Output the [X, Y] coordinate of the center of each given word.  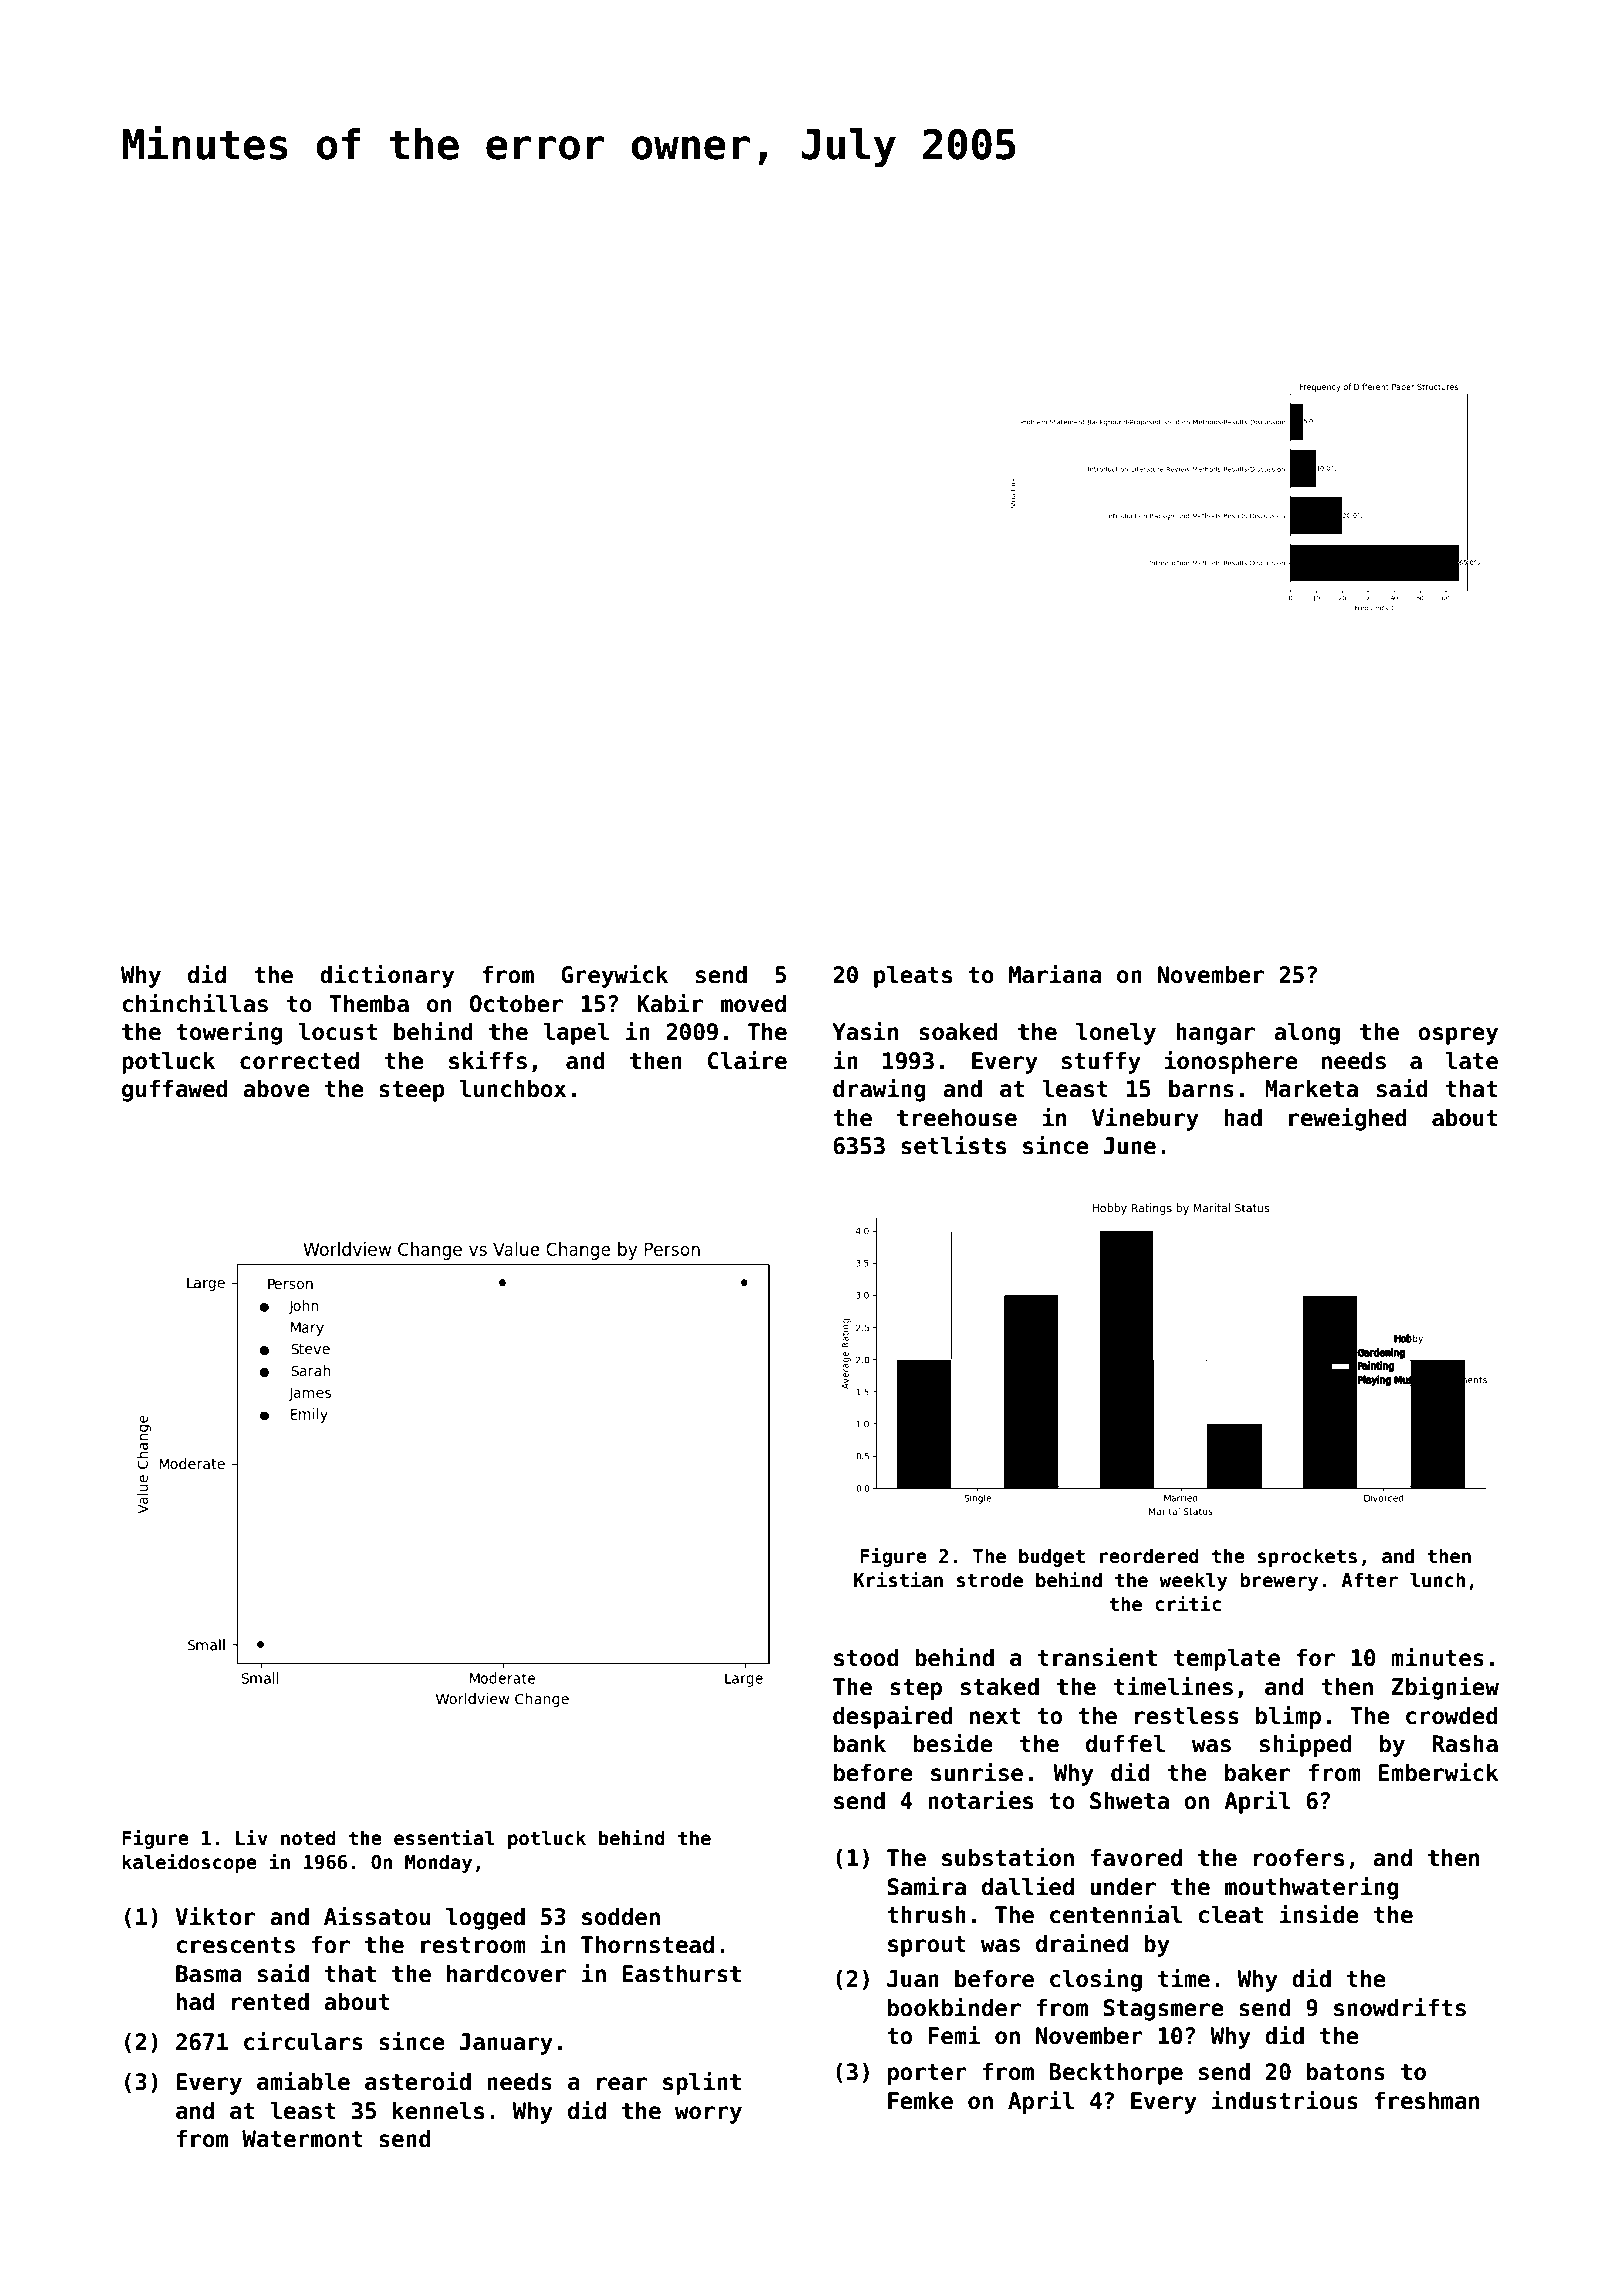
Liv [252, 1837]
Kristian [898, 1579]
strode [990, 1580]
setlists [953, 1145]
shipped [1306, 1745]
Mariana [1055, 974]
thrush [926, 1915]
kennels [438, 2111]
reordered [1149, 1556]
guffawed [175, 1091]
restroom [473, 1945]
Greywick [614, 976]
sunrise [977, 1772]
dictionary [387, 976]
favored [1136, 1858]
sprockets [1307, 1557]
